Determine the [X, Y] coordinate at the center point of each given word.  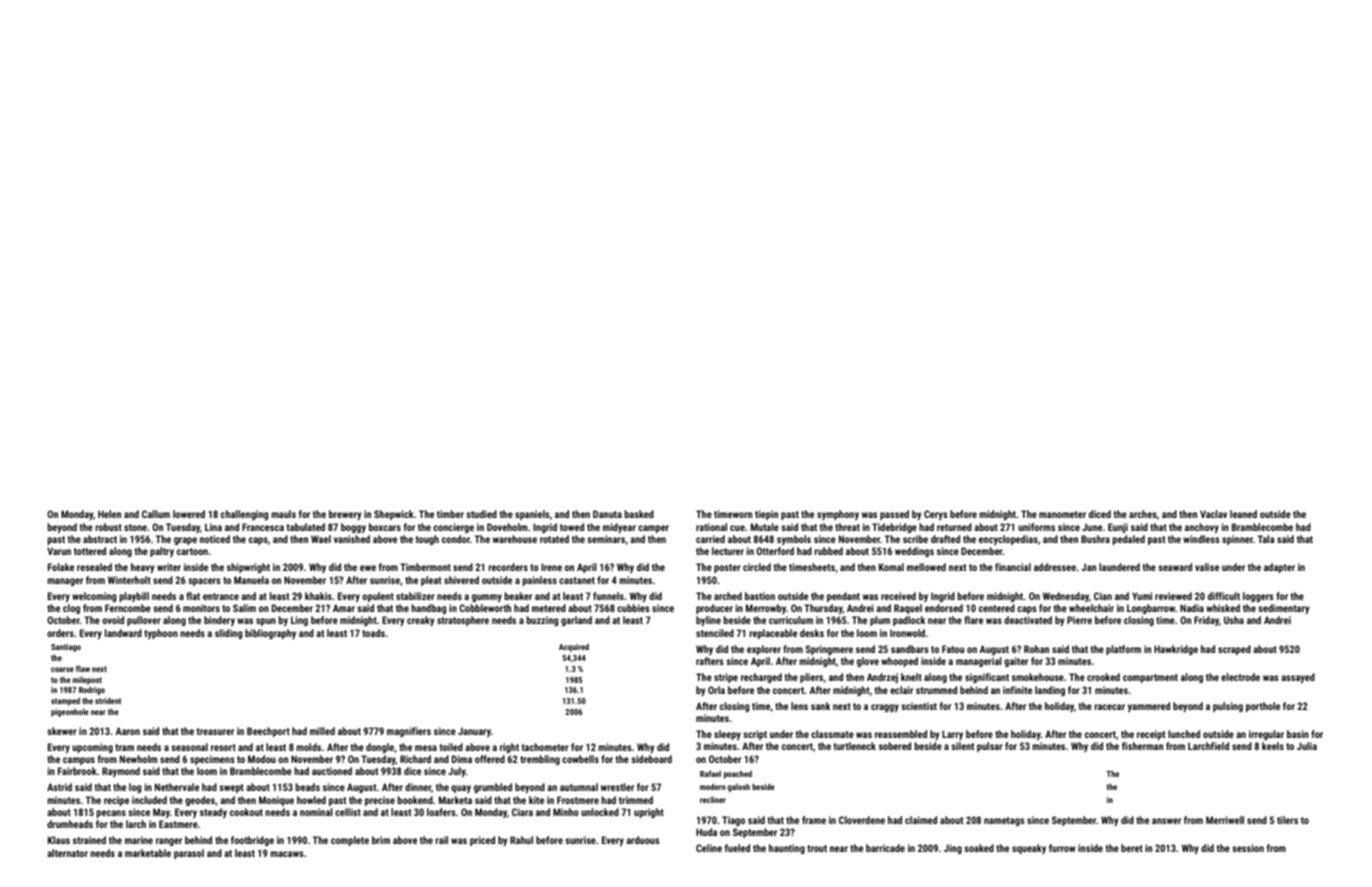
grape [185, 541]
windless [1201, 539]
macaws [287, 854]
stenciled [715, 633]
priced [482, 841]
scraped [1234, 650]
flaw [83, 668]
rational [711, 527]
